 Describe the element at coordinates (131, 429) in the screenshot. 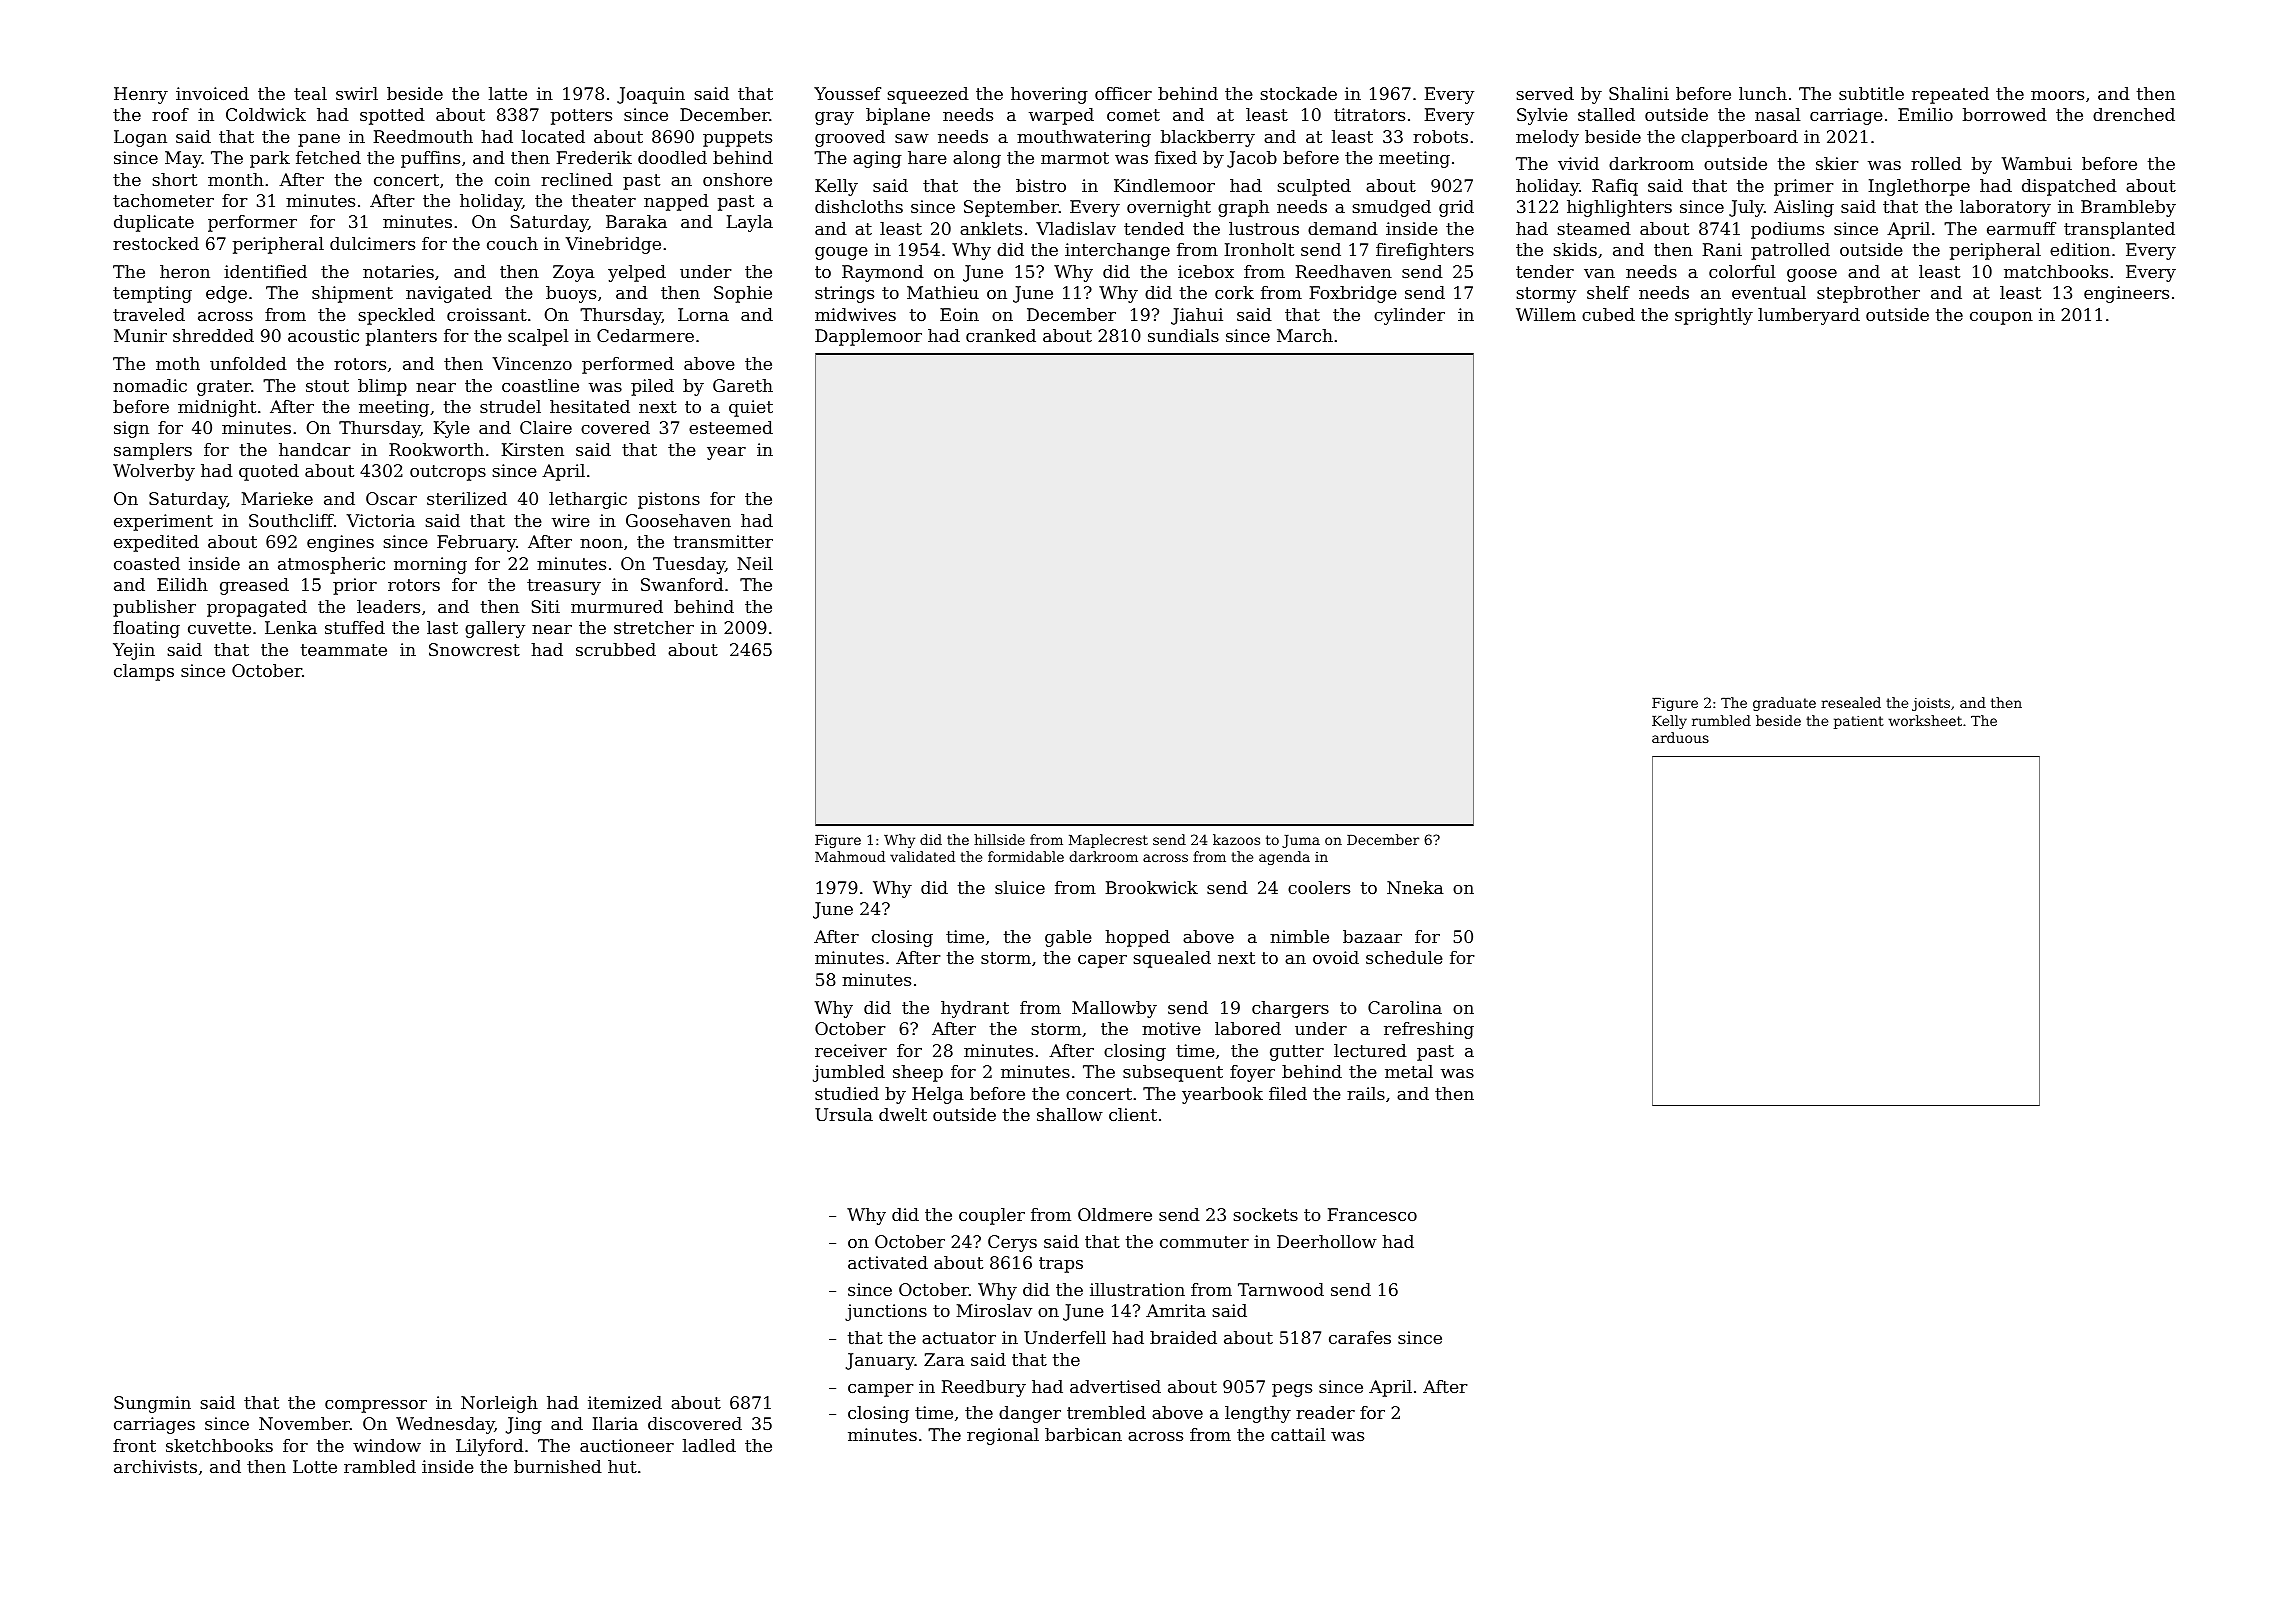

I see `sign` at that location.
